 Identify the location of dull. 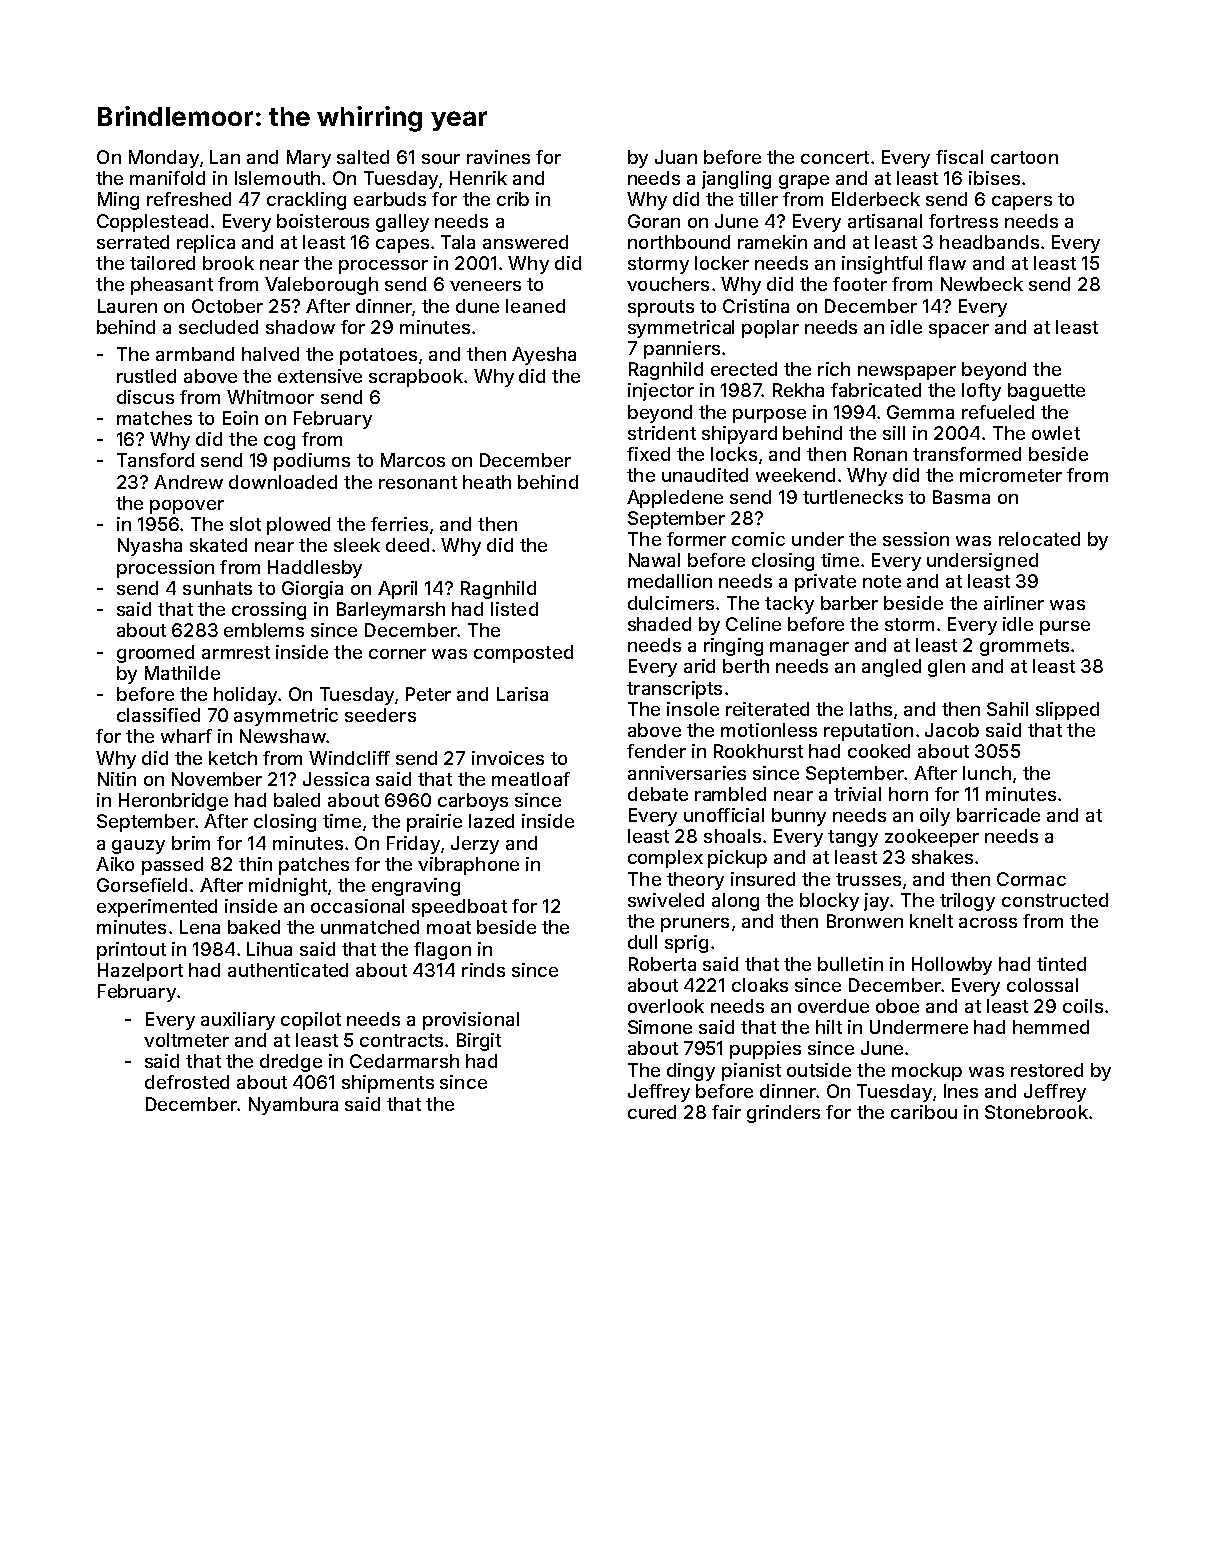
(642, 942).
